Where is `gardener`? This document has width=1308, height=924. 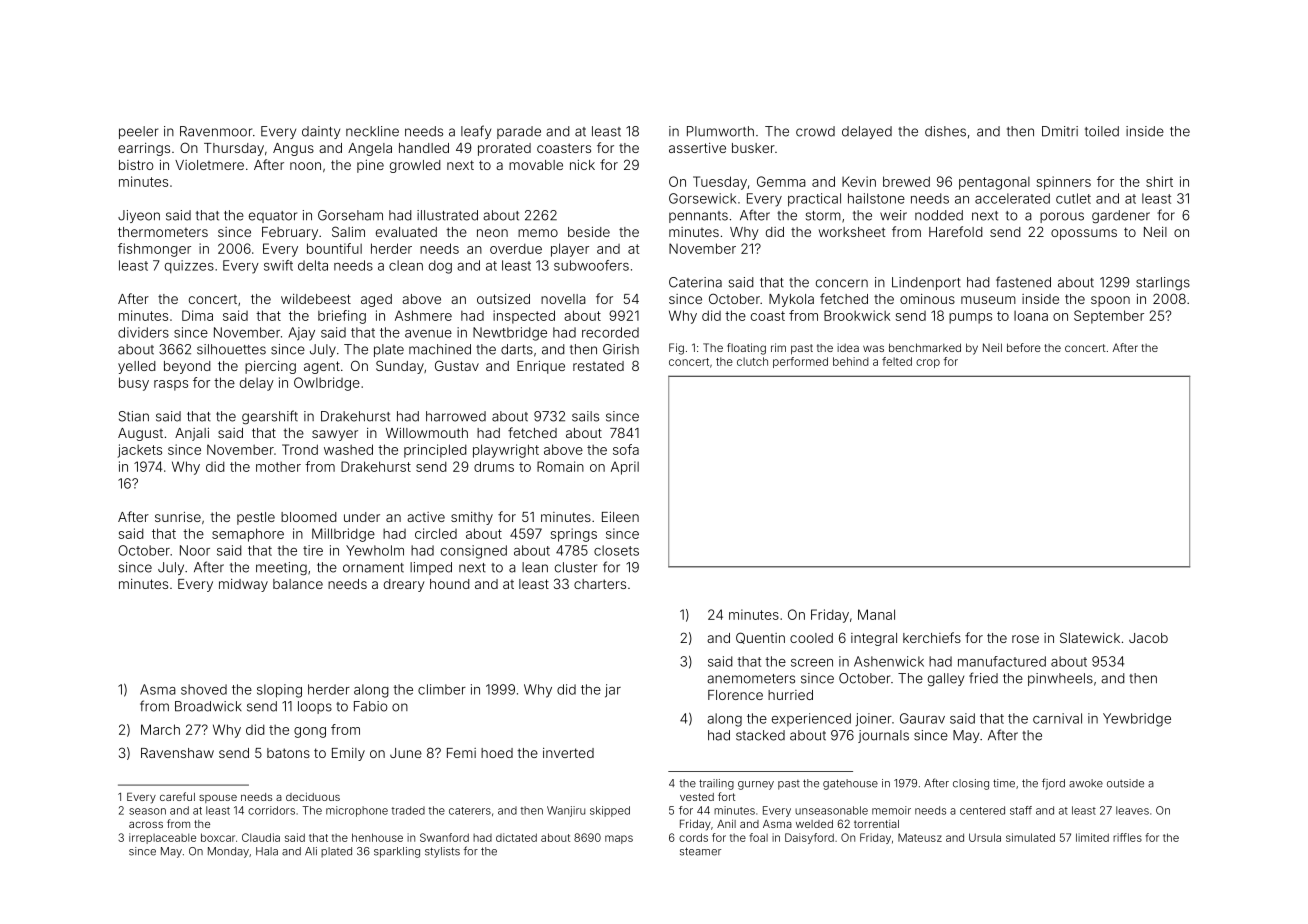
gardener is located at coordinates (1121, 217).
